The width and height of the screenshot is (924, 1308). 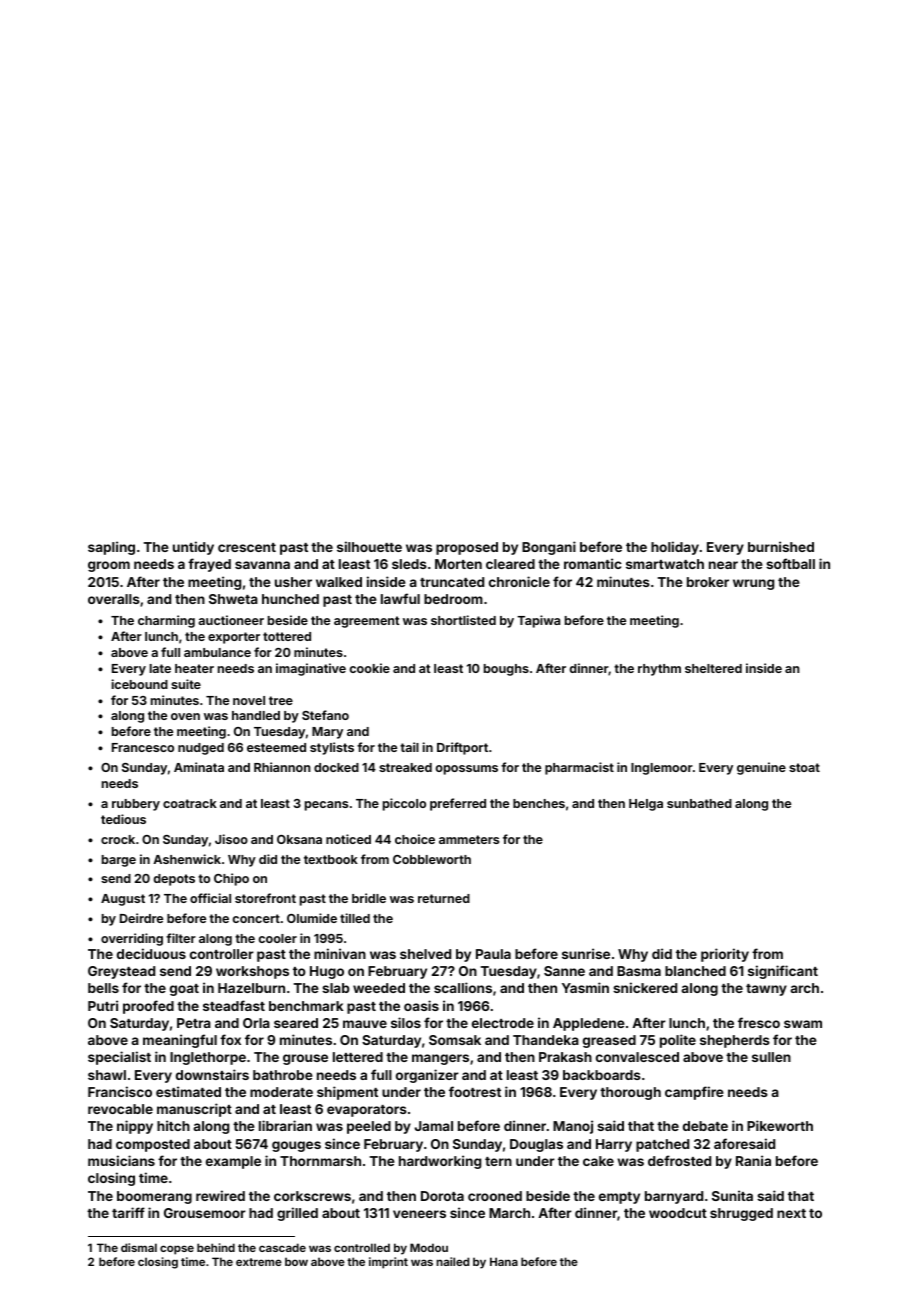 I want to click on cookie, so click(x=370, y=668).
